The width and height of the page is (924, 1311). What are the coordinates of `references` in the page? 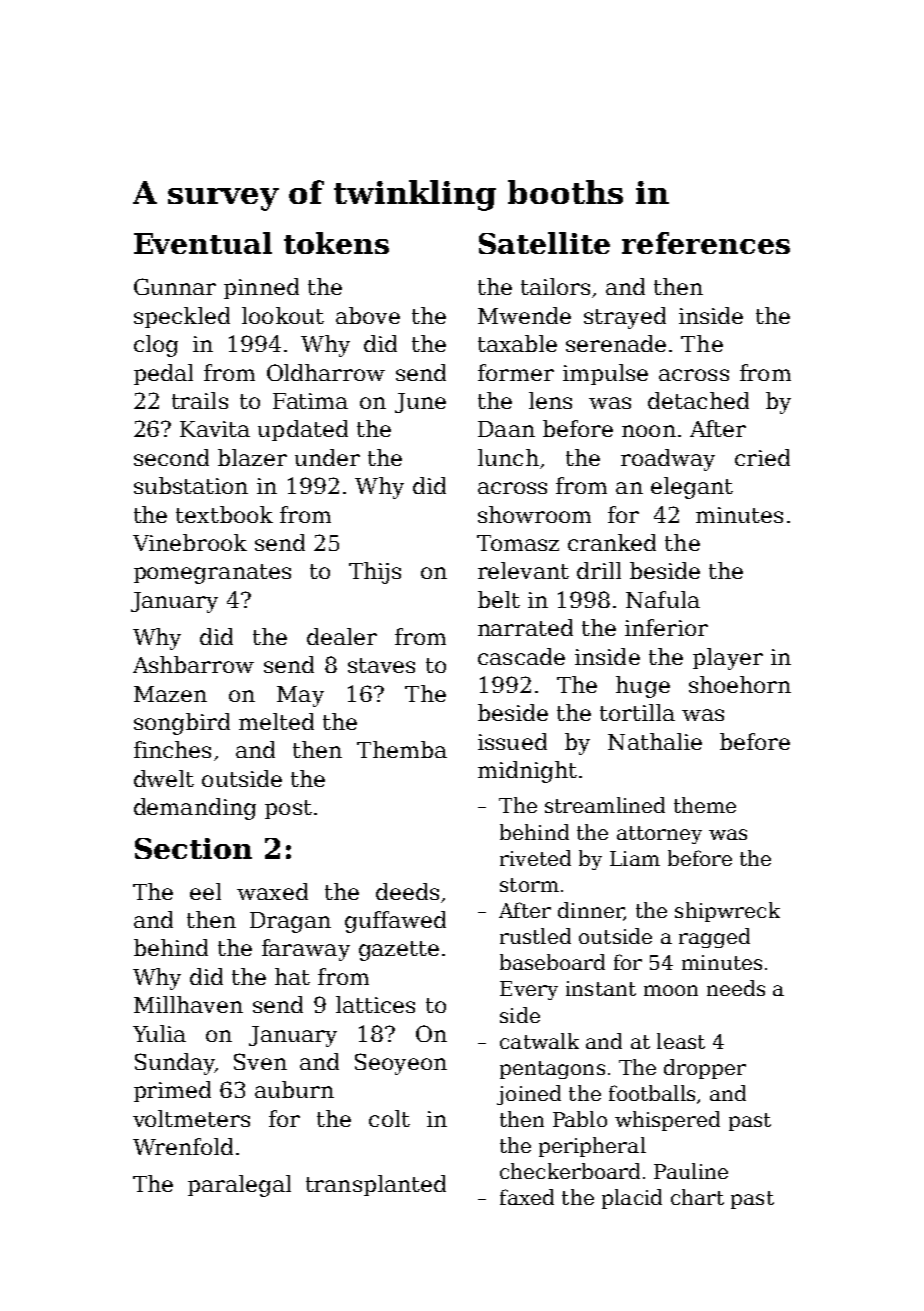 It's located at (706, 243).
